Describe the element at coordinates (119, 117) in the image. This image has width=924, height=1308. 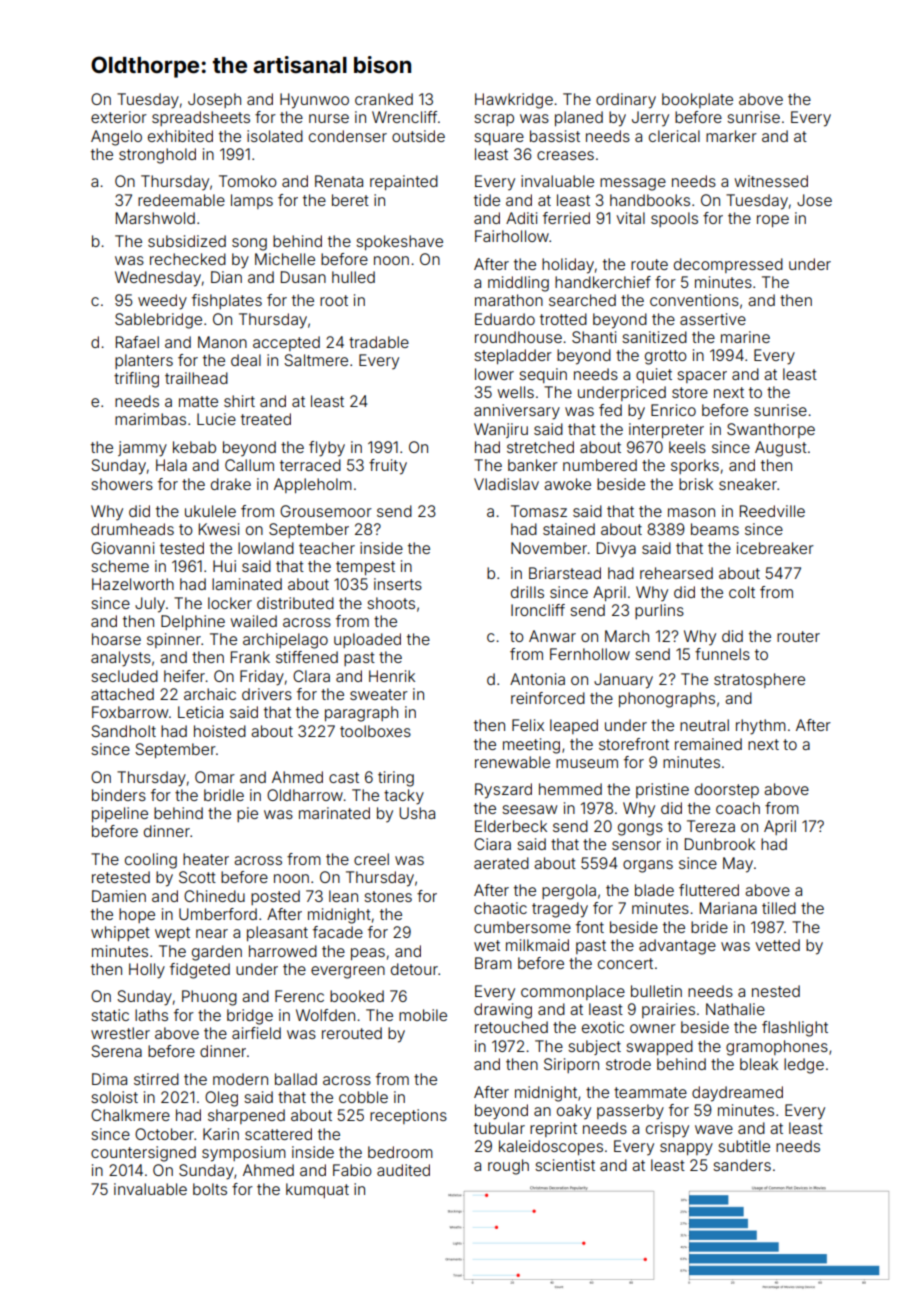
I see `exterior` at that location.
